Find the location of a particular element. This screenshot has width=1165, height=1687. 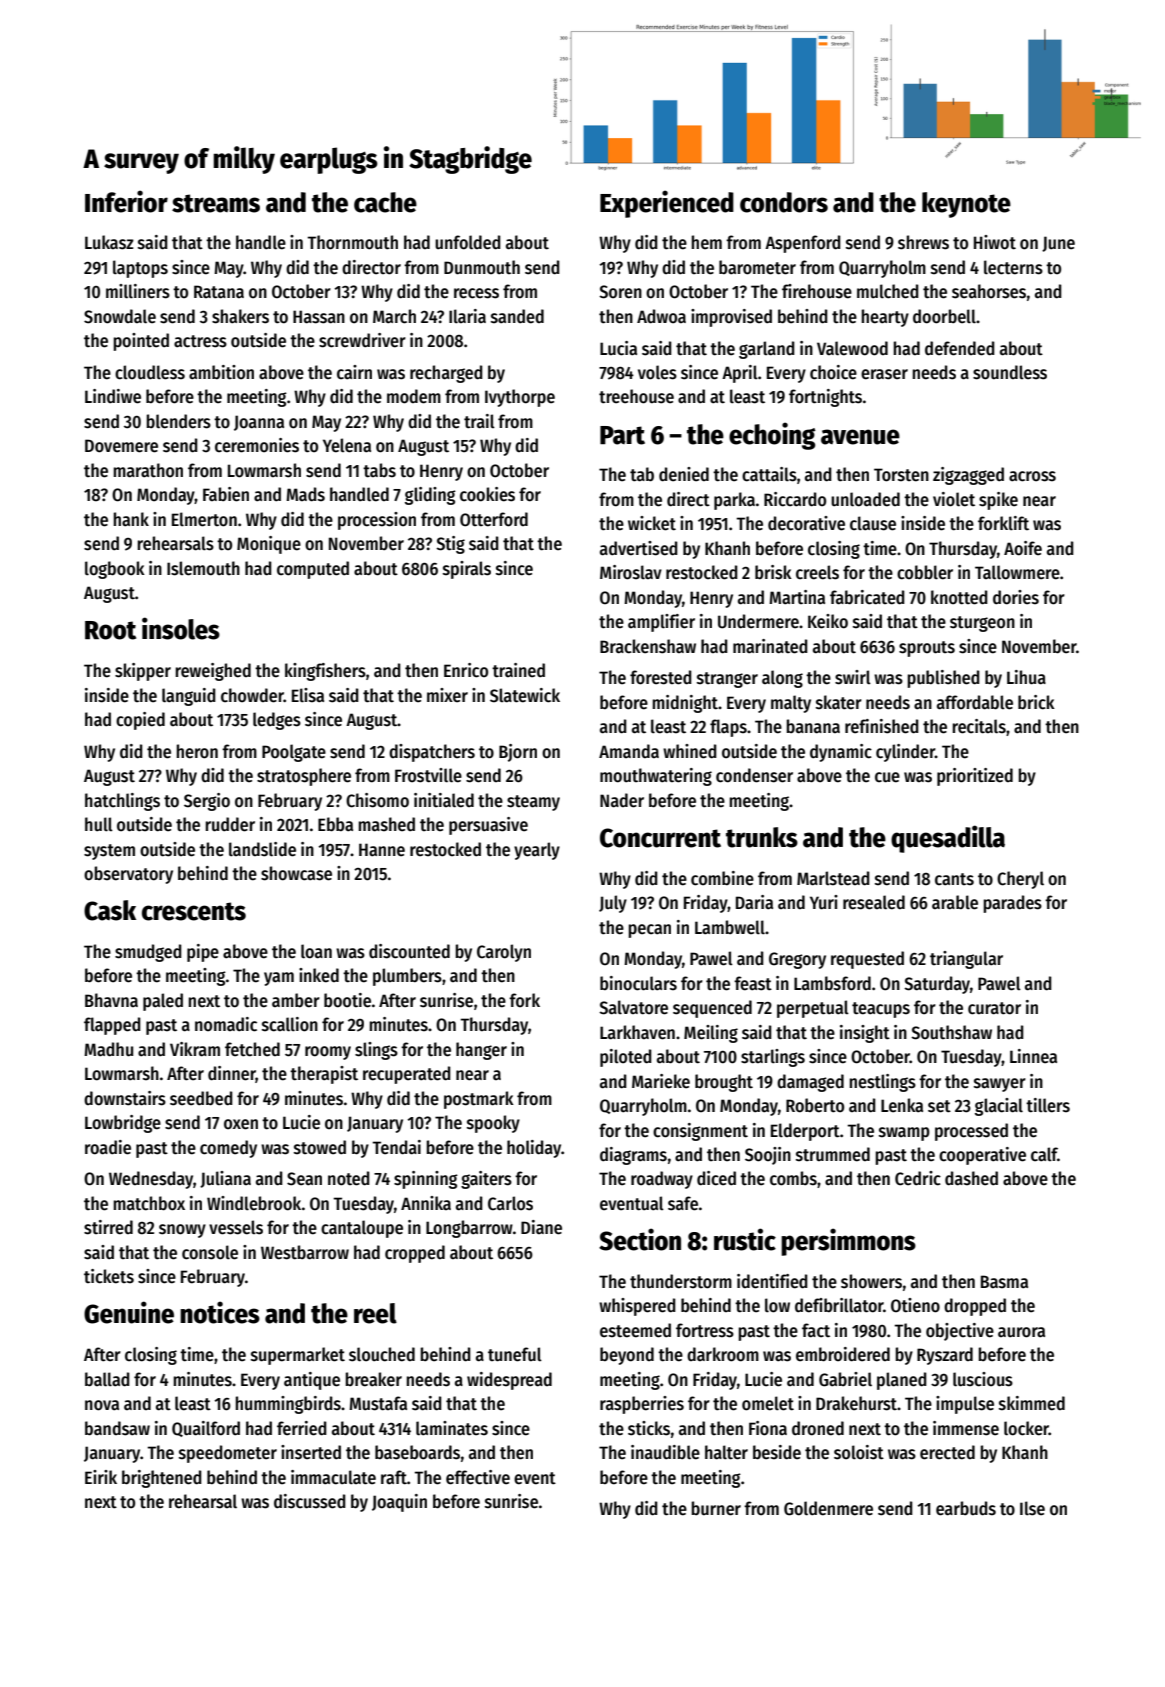

Ilse is located at coordinates (1032, 1508).
